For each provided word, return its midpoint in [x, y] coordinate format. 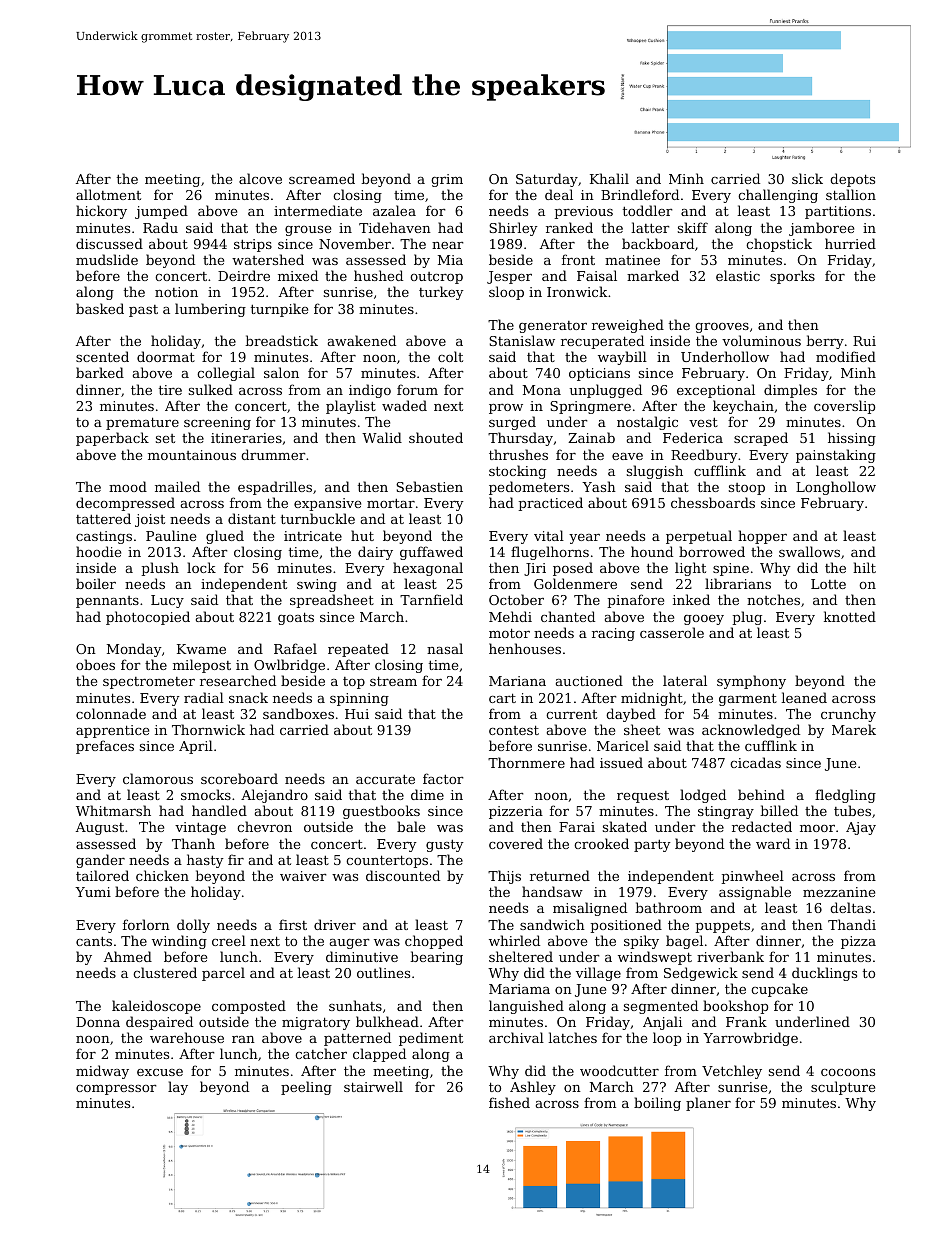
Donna [98, 1022]
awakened [362, 340]
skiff [693, 227]
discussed [109, 243]
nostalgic [647, 423]
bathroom [668, 907]
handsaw [552, 891]
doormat [166, 356]
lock [201, 567]
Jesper [509, 277]
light [690, 569]
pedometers [529, 488]
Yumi [93, 892]
